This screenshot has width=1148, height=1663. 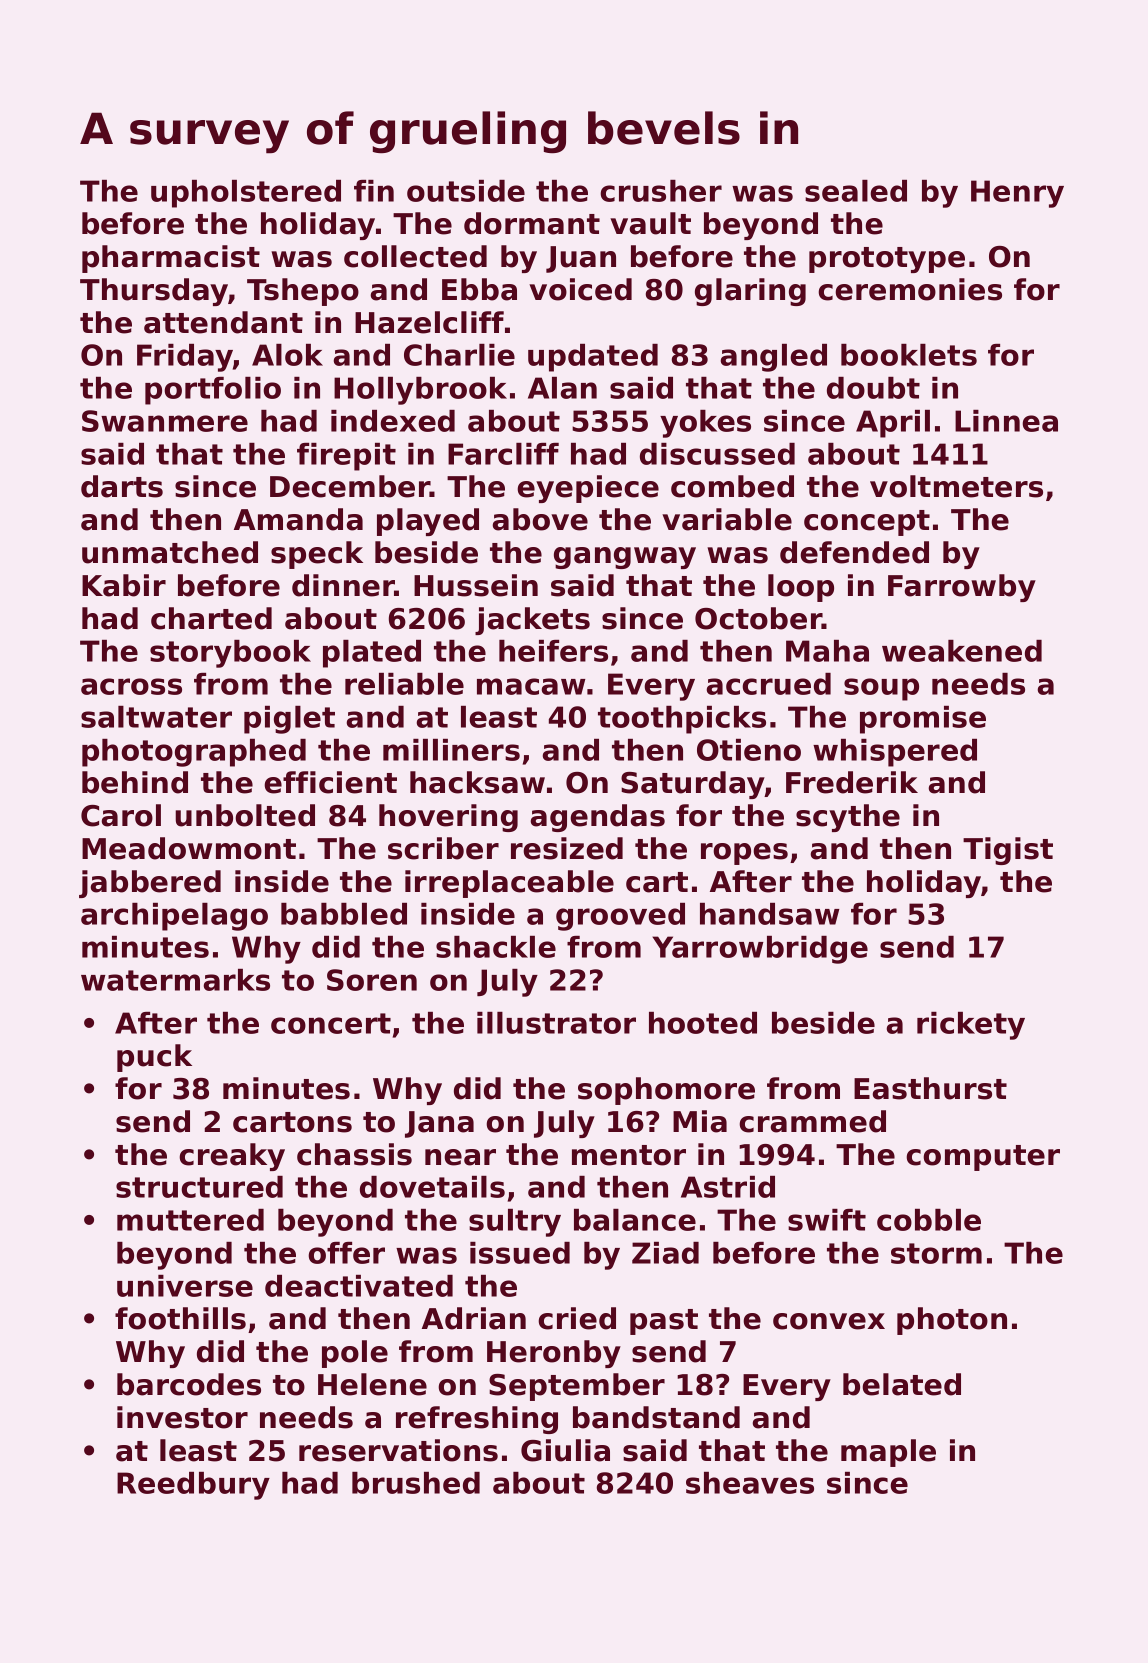 What do you see at coordinates (393, 421) in the screenshot?
I see `indexed` at bounding box center [393, 421].
